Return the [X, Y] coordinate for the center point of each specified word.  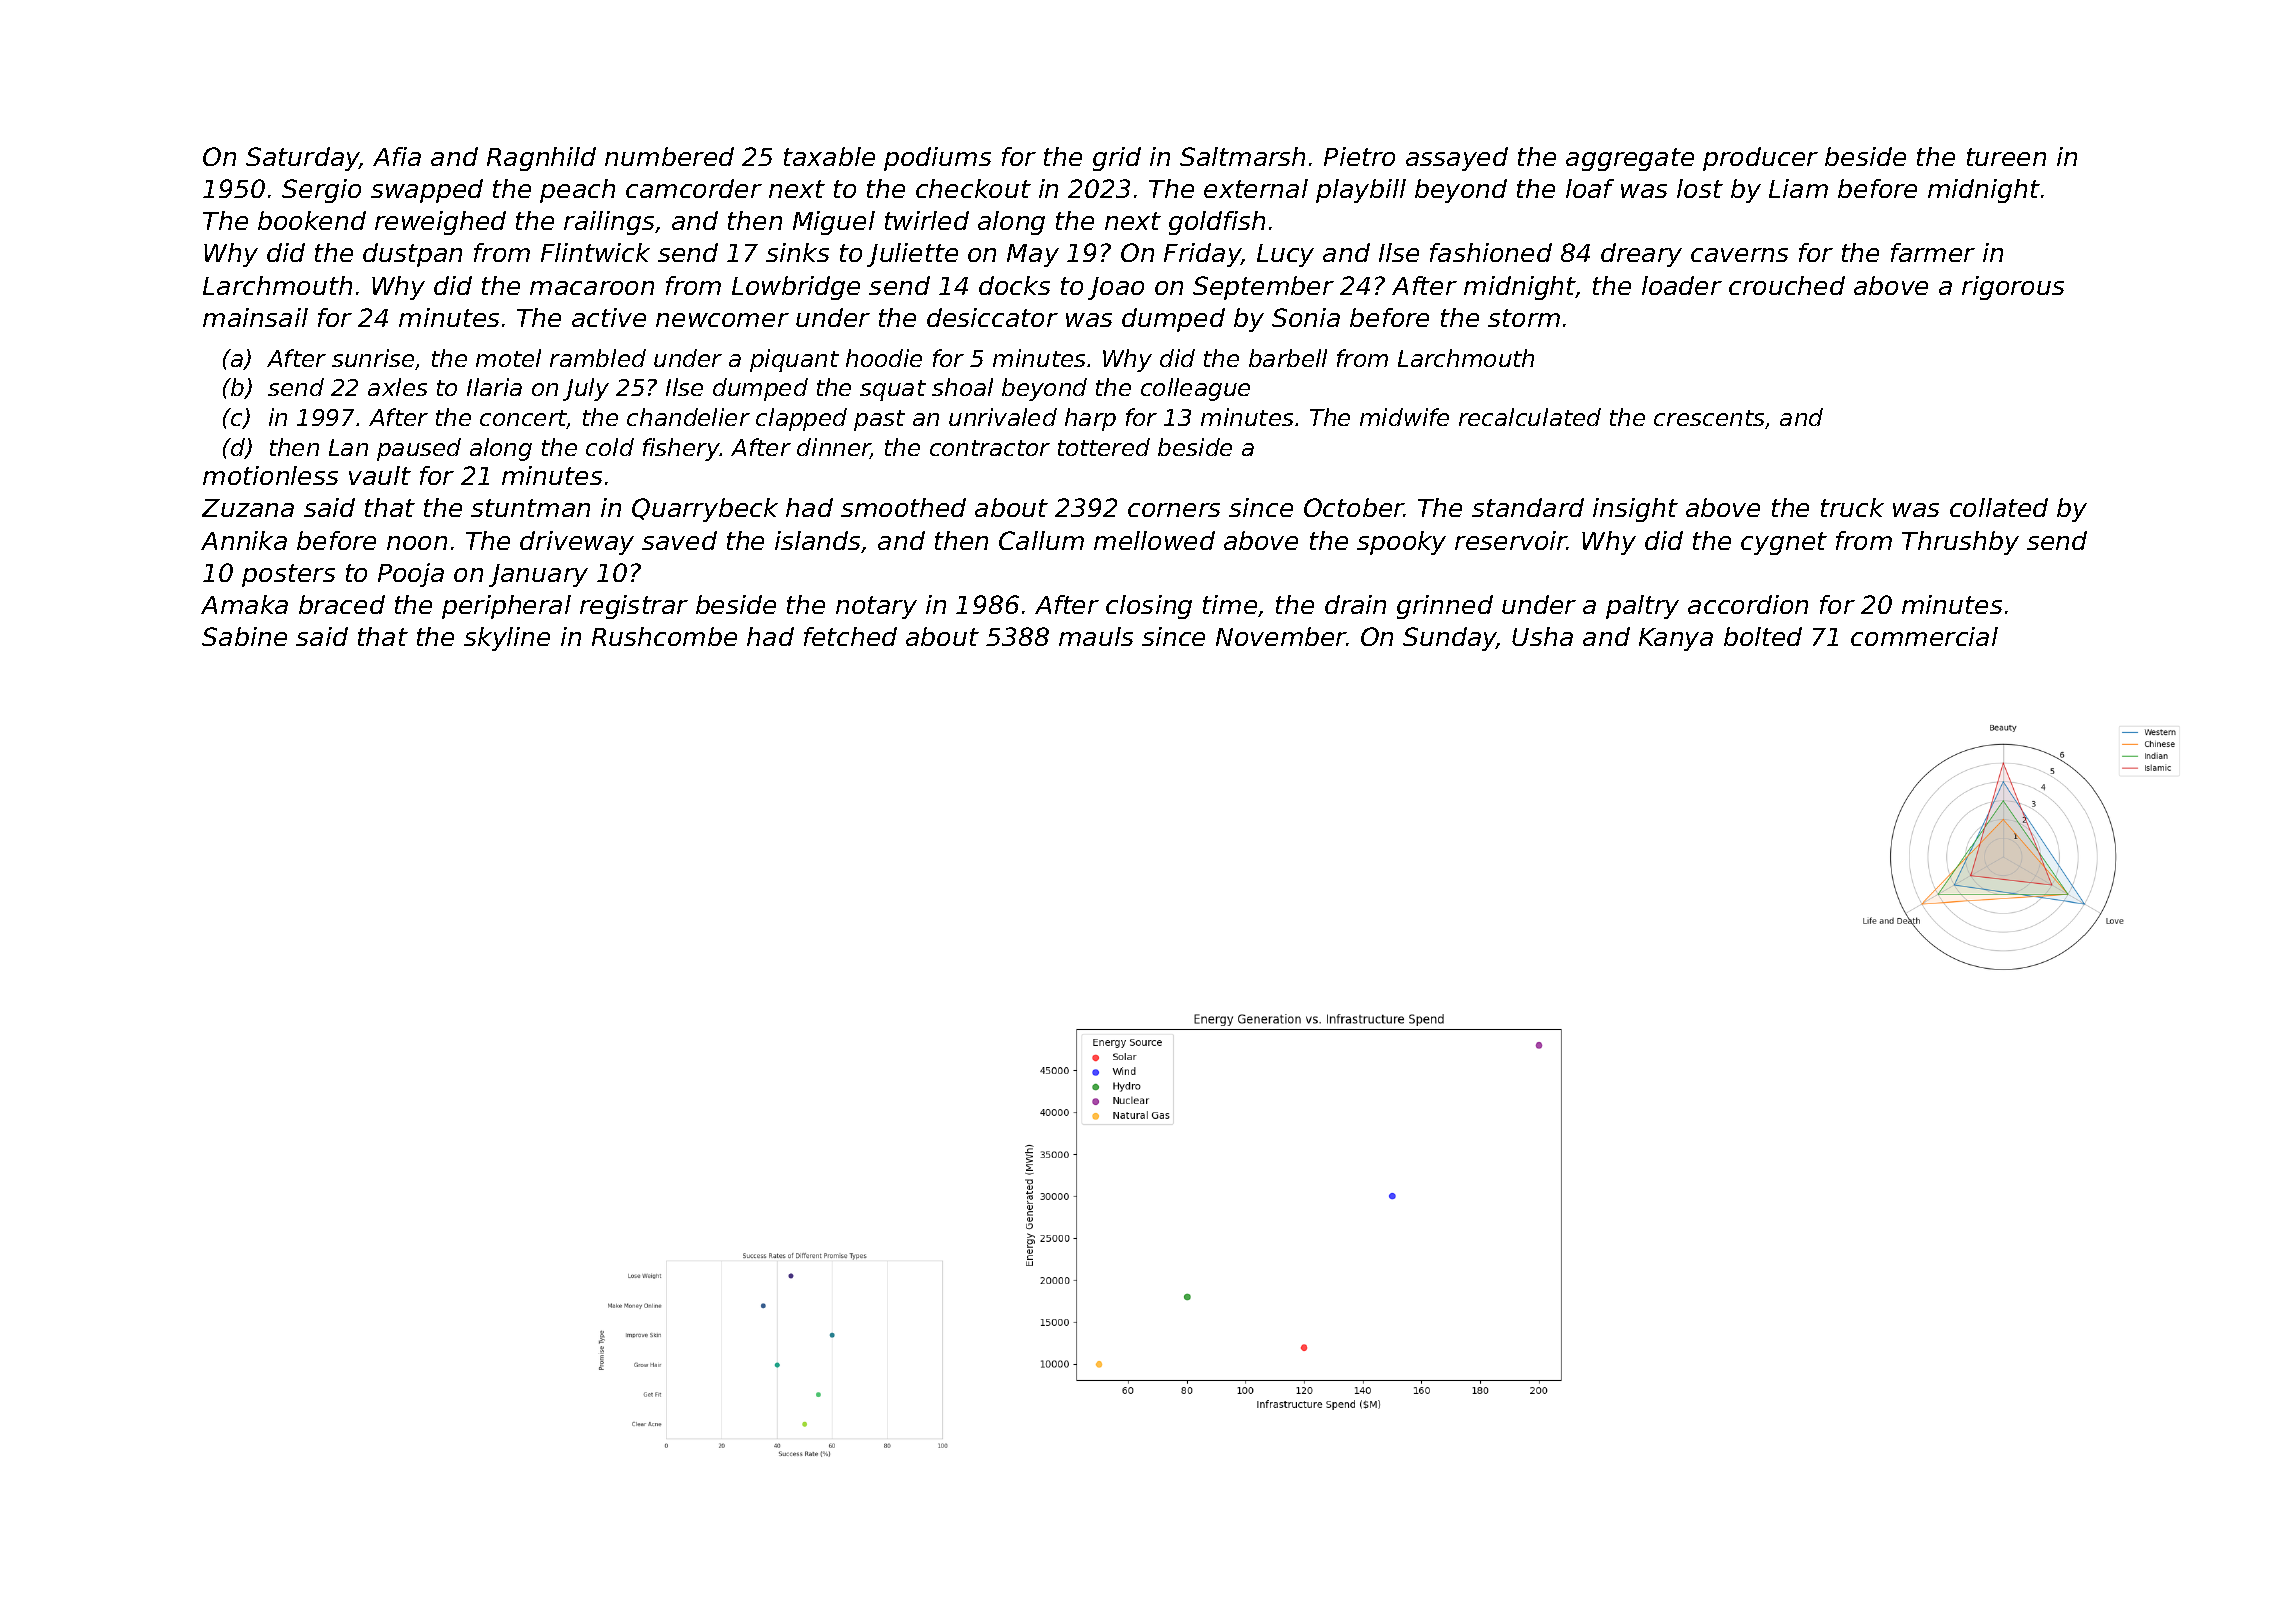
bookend [312, 220]
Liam [1798, 188]
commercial [1924, 636]
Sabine [244, 636]
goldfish [1217, 223]
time [1230, 604]
